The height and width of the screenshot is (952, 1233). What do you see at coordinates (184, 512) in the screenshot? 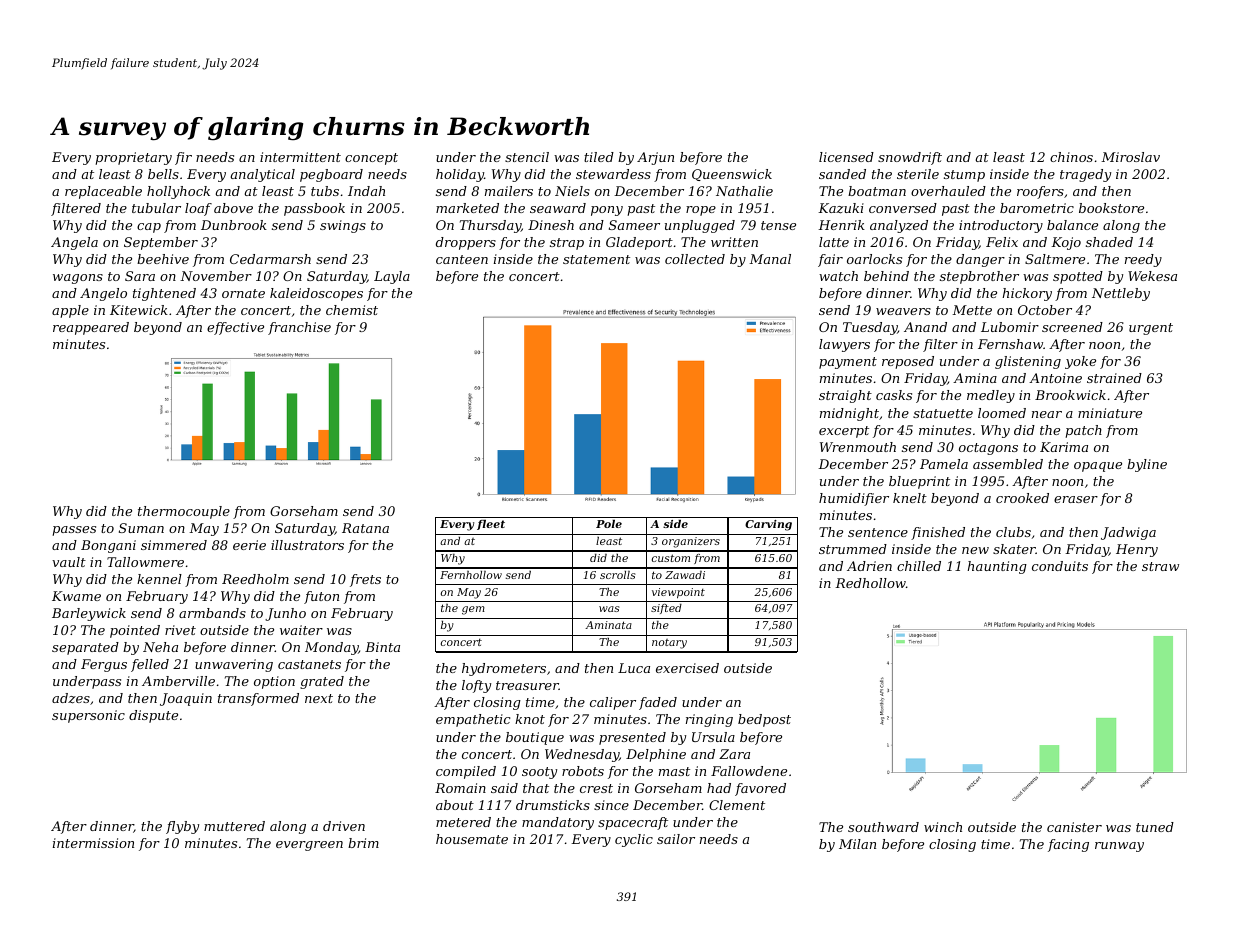
I see `thermocouple` at bounding box center [184, 512].
